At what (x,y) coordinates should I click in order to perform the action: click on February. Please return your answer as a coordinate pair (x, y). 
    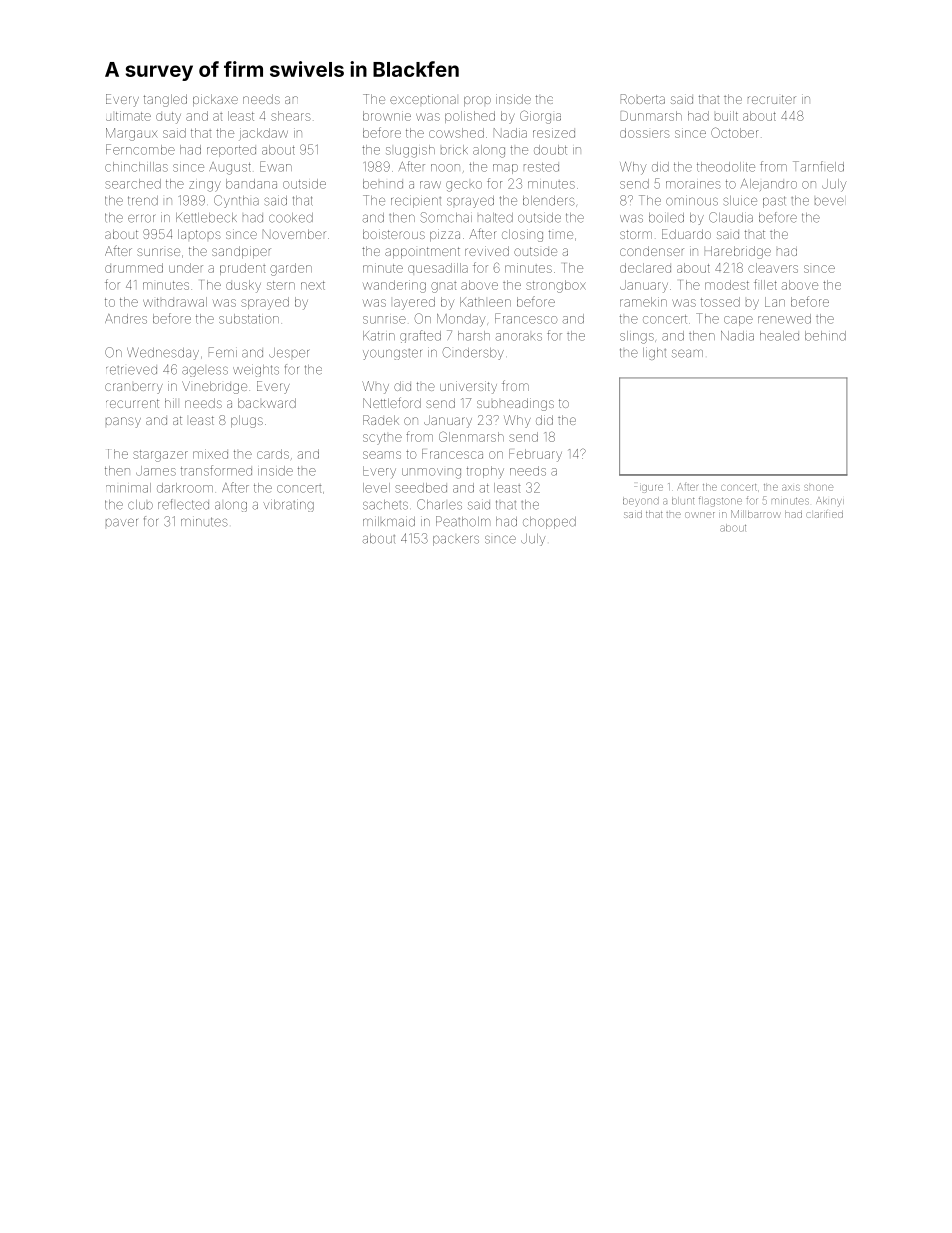
    Looking at the image, I should click on (535, 455).
